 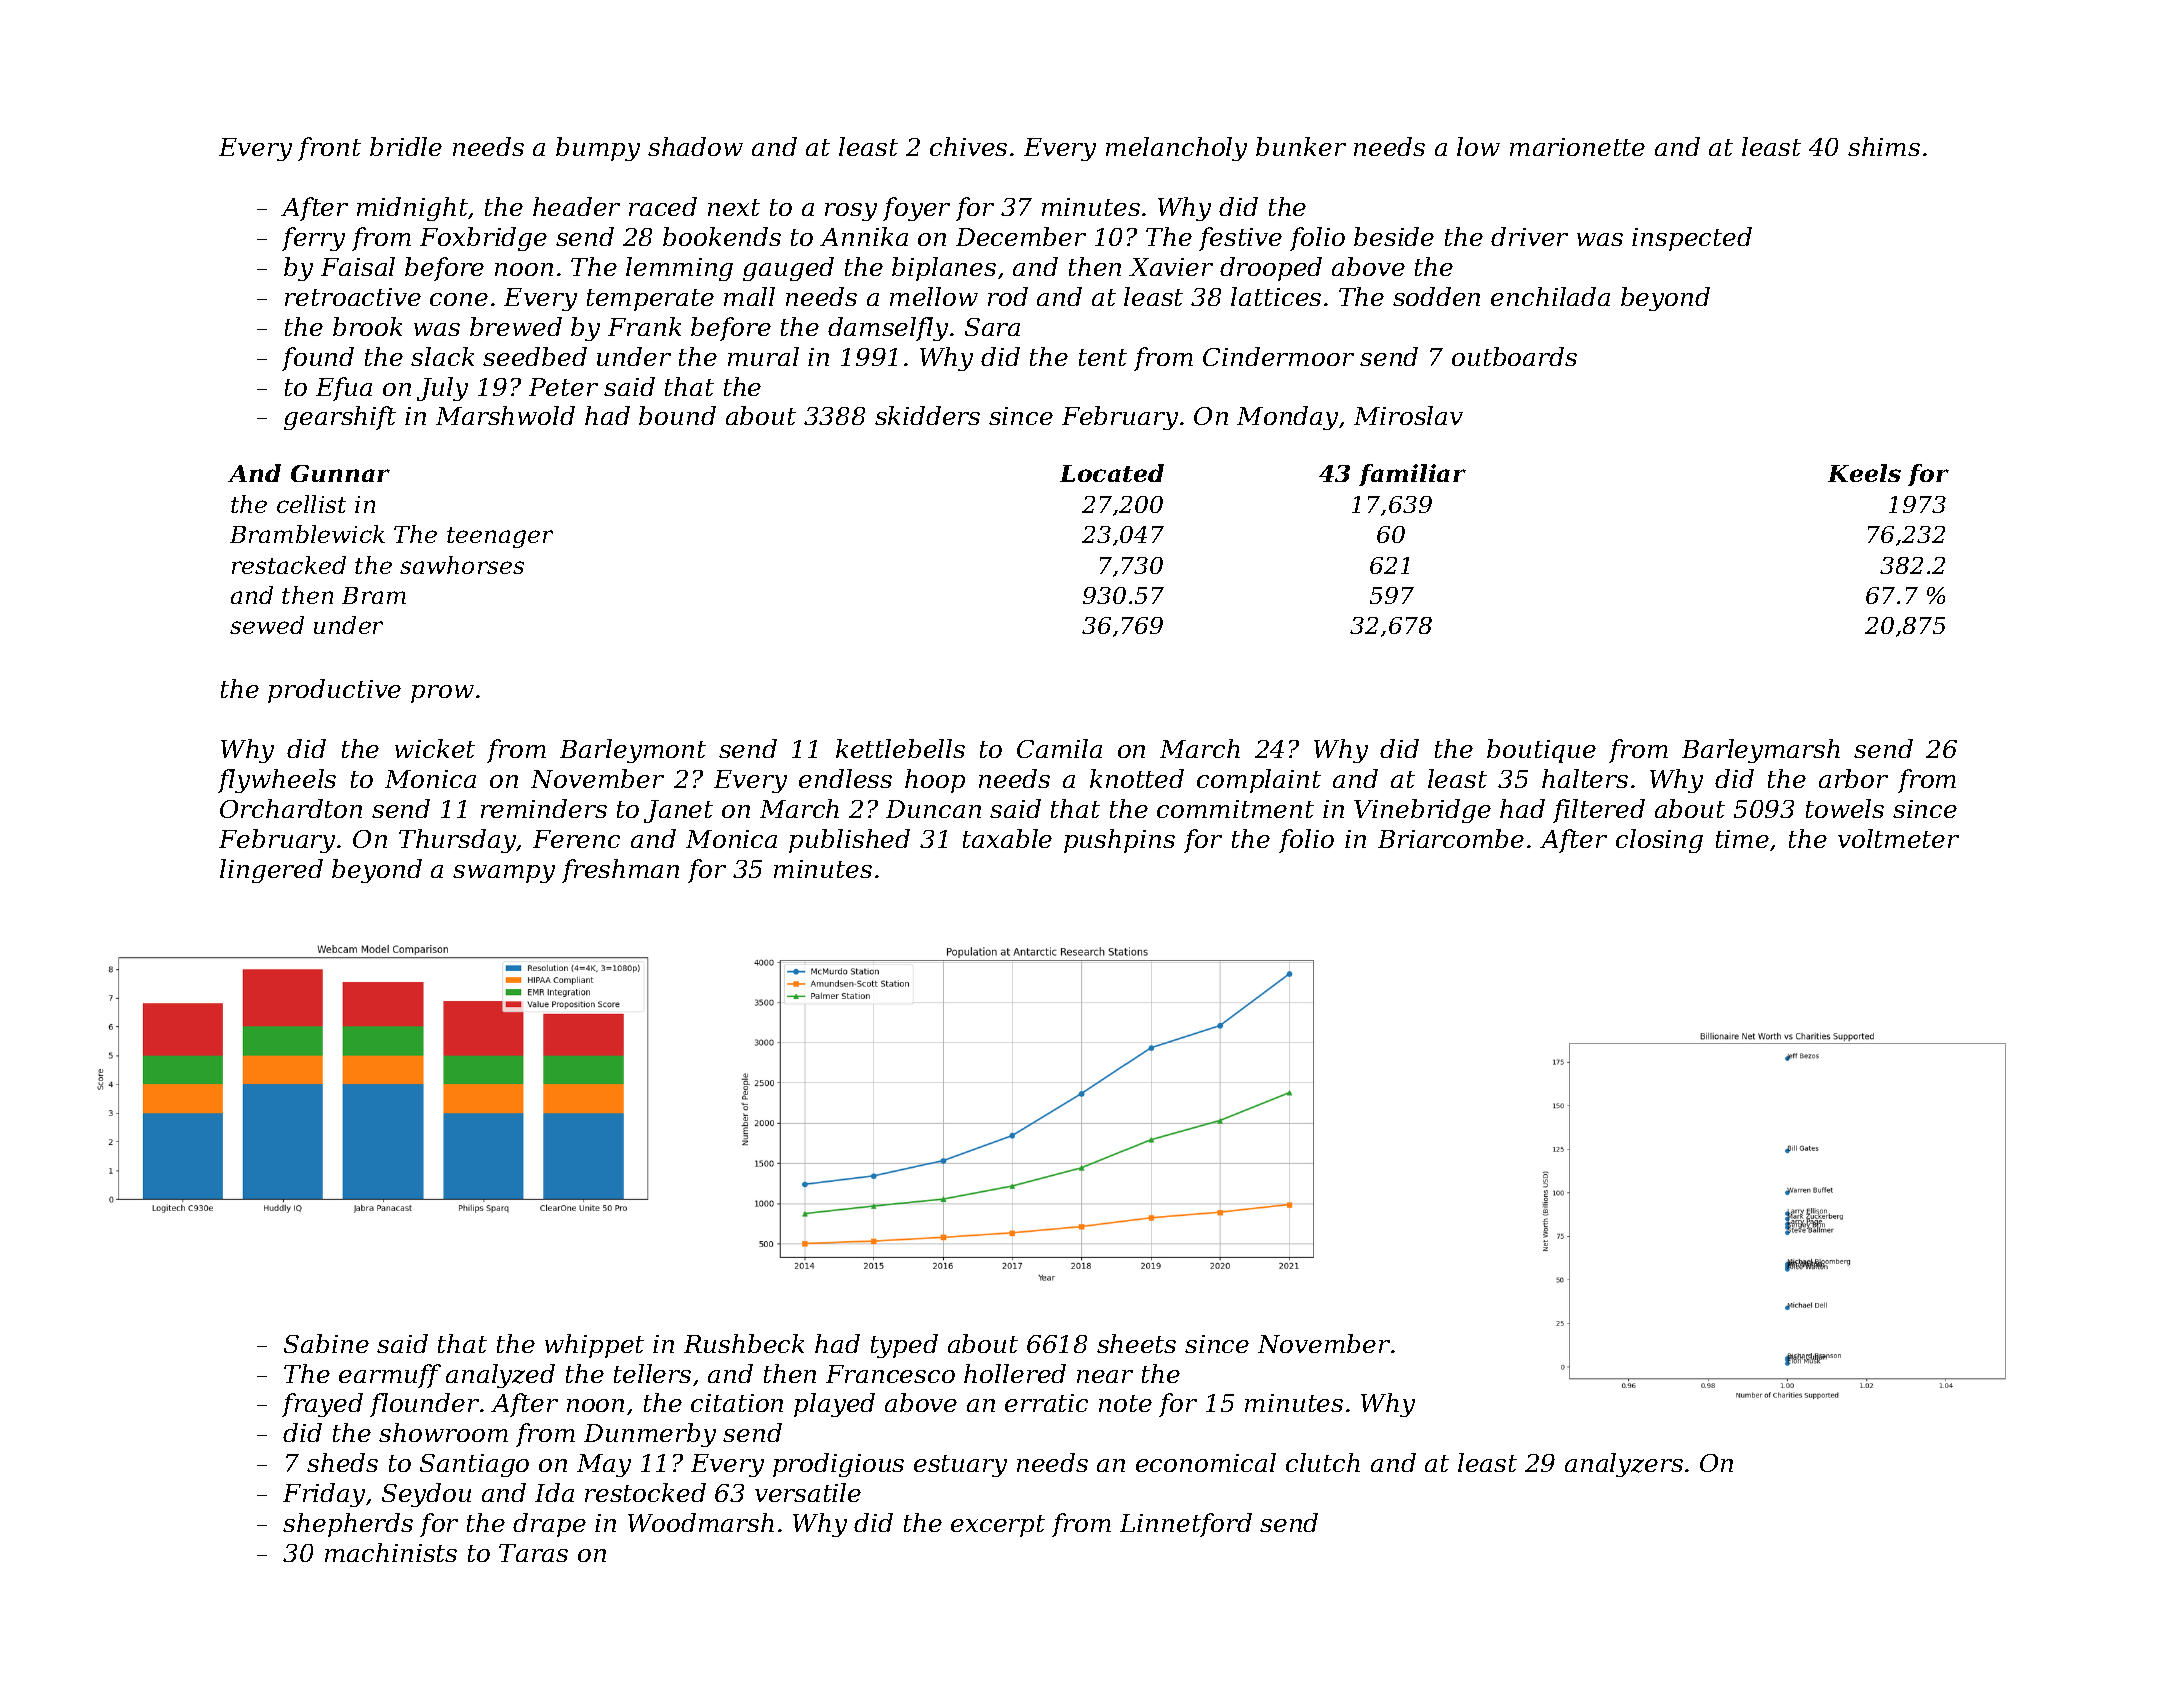 I want to click on festive, so click(x=1240, y=239).
